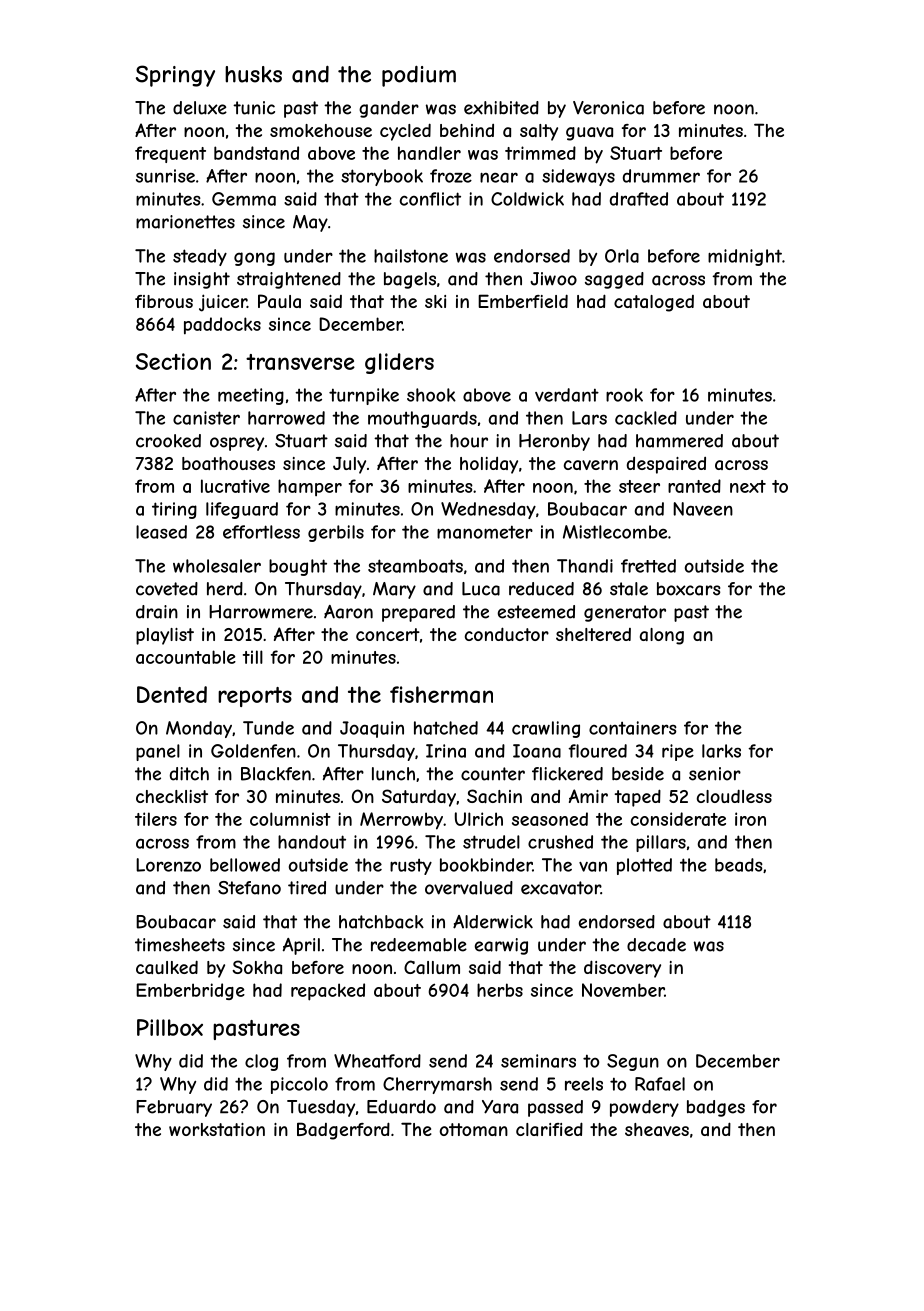  What do you see at coordinates (431, 395) in the image?
I see `shook` at bounding box center [431, 395].
